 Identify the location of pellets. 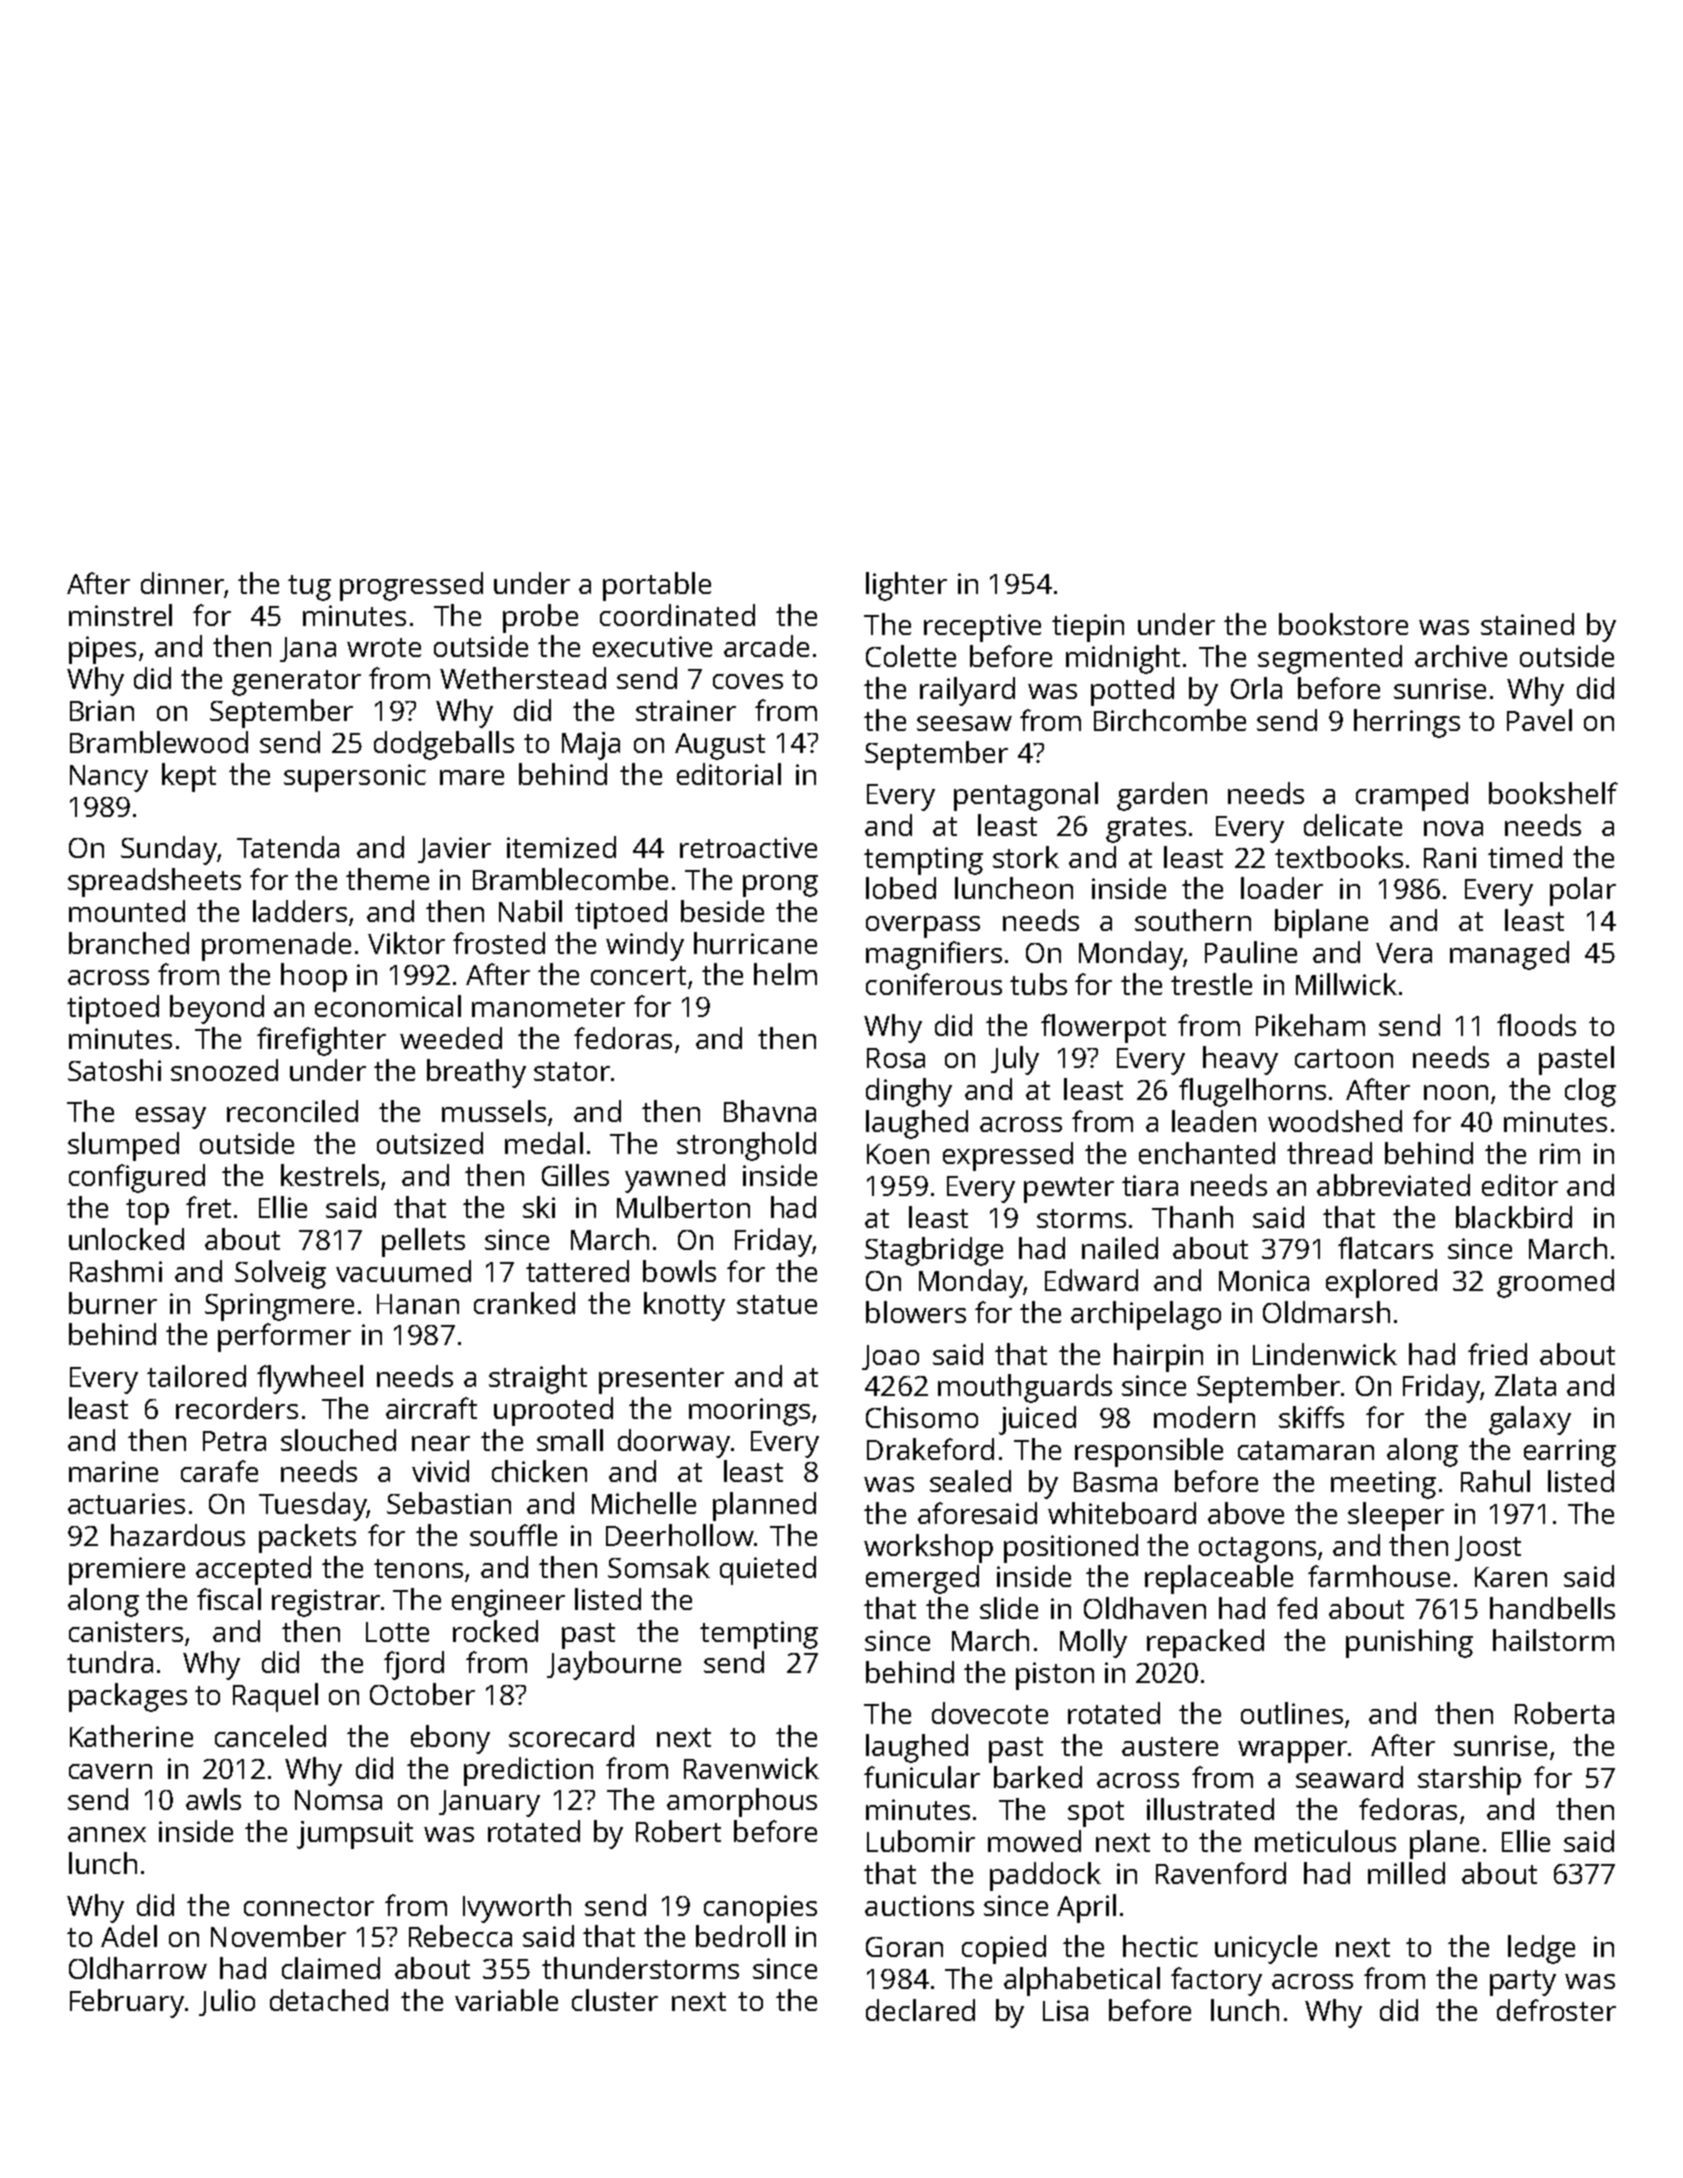
(423, 1242).
